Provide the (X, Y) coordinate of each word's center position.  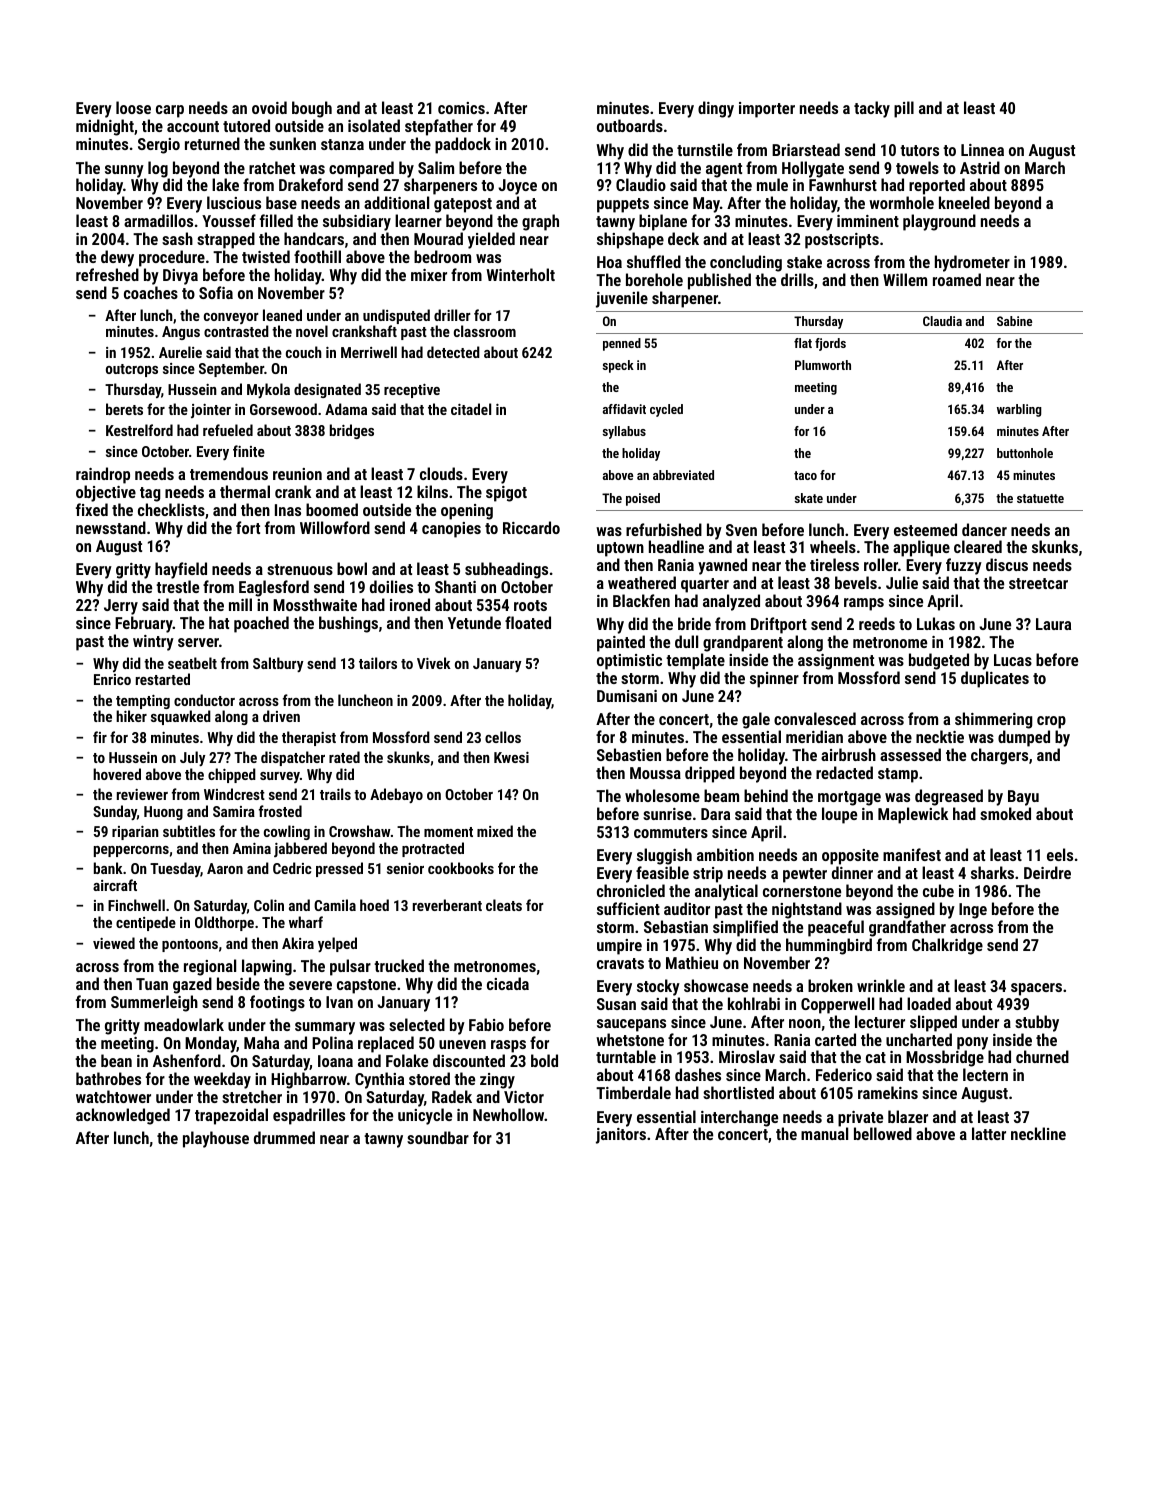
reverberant (447, 905)
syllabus (624, 432)
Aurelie (180, 352)
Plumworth (823, 365)
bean (116, 1060)
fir (100, 737)
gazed (192, 985)
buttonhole (1025, 453)
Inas (288, 510)
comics (461, 108)
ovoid (269, 107)
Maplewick (913, 815)
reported (937, 186)
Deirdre (1047, 872)
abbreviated (683, 475)
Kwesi (511, 757)
